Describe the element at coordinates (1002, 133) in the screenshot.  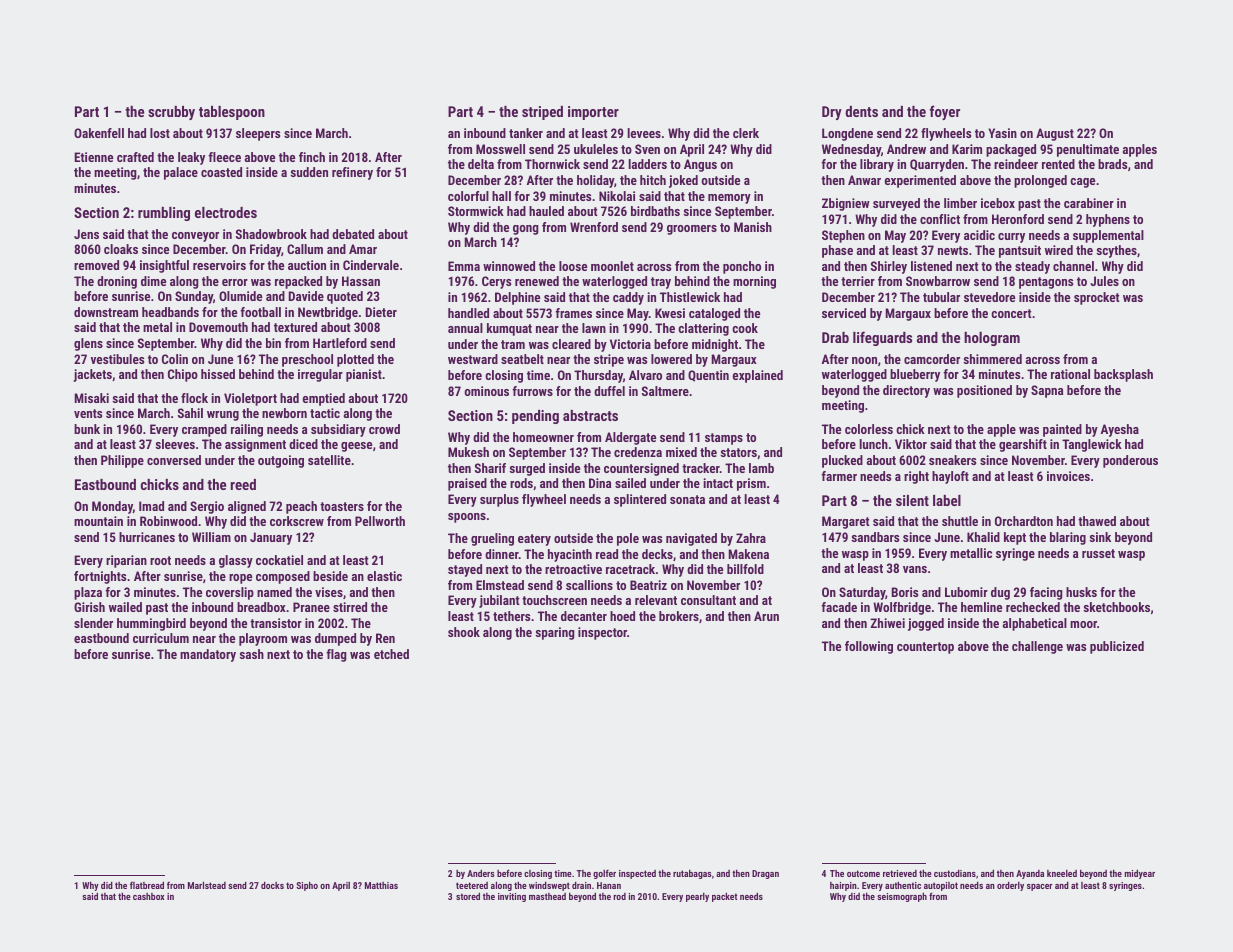
I see `Yasin` at that location.
